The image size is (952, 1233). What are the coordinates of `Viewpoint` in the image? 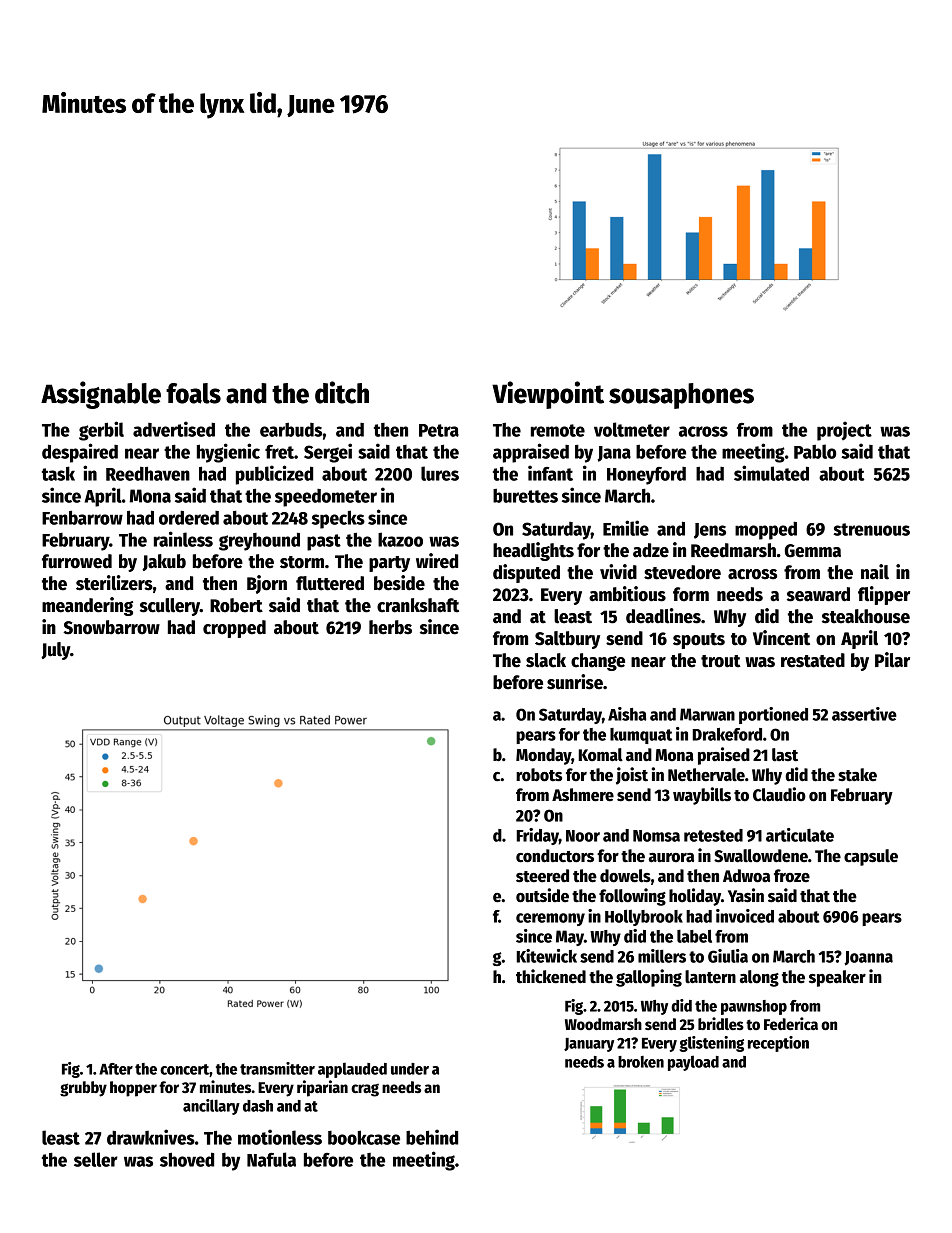 It's located at (548, 395).
